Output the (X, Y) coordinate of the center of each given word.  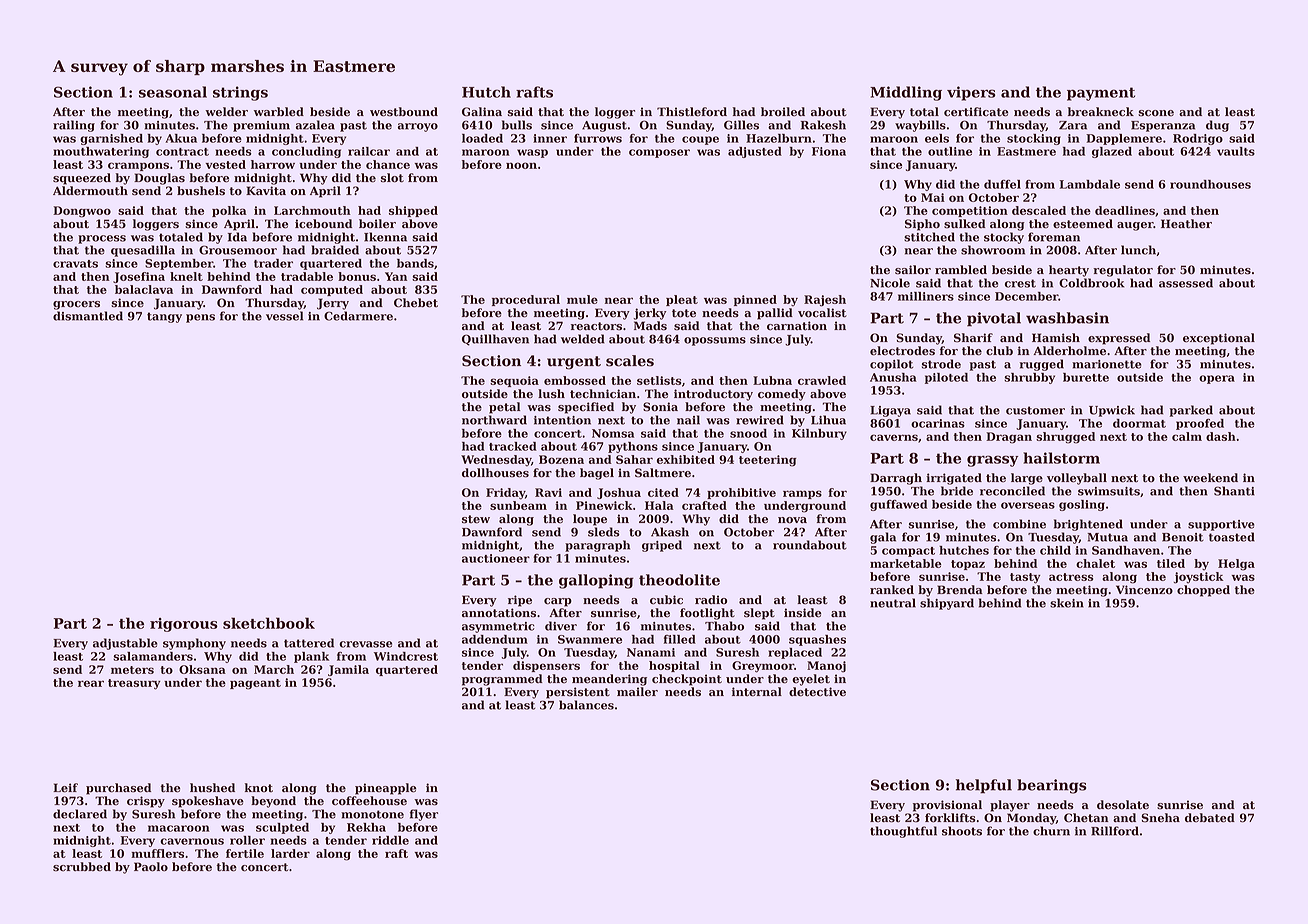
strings (240, 93)
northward (494, 420)
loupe (590, 520)
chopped (1203, 591)
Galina (482, 112)
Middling (906, 93)
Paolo (151, 867)
